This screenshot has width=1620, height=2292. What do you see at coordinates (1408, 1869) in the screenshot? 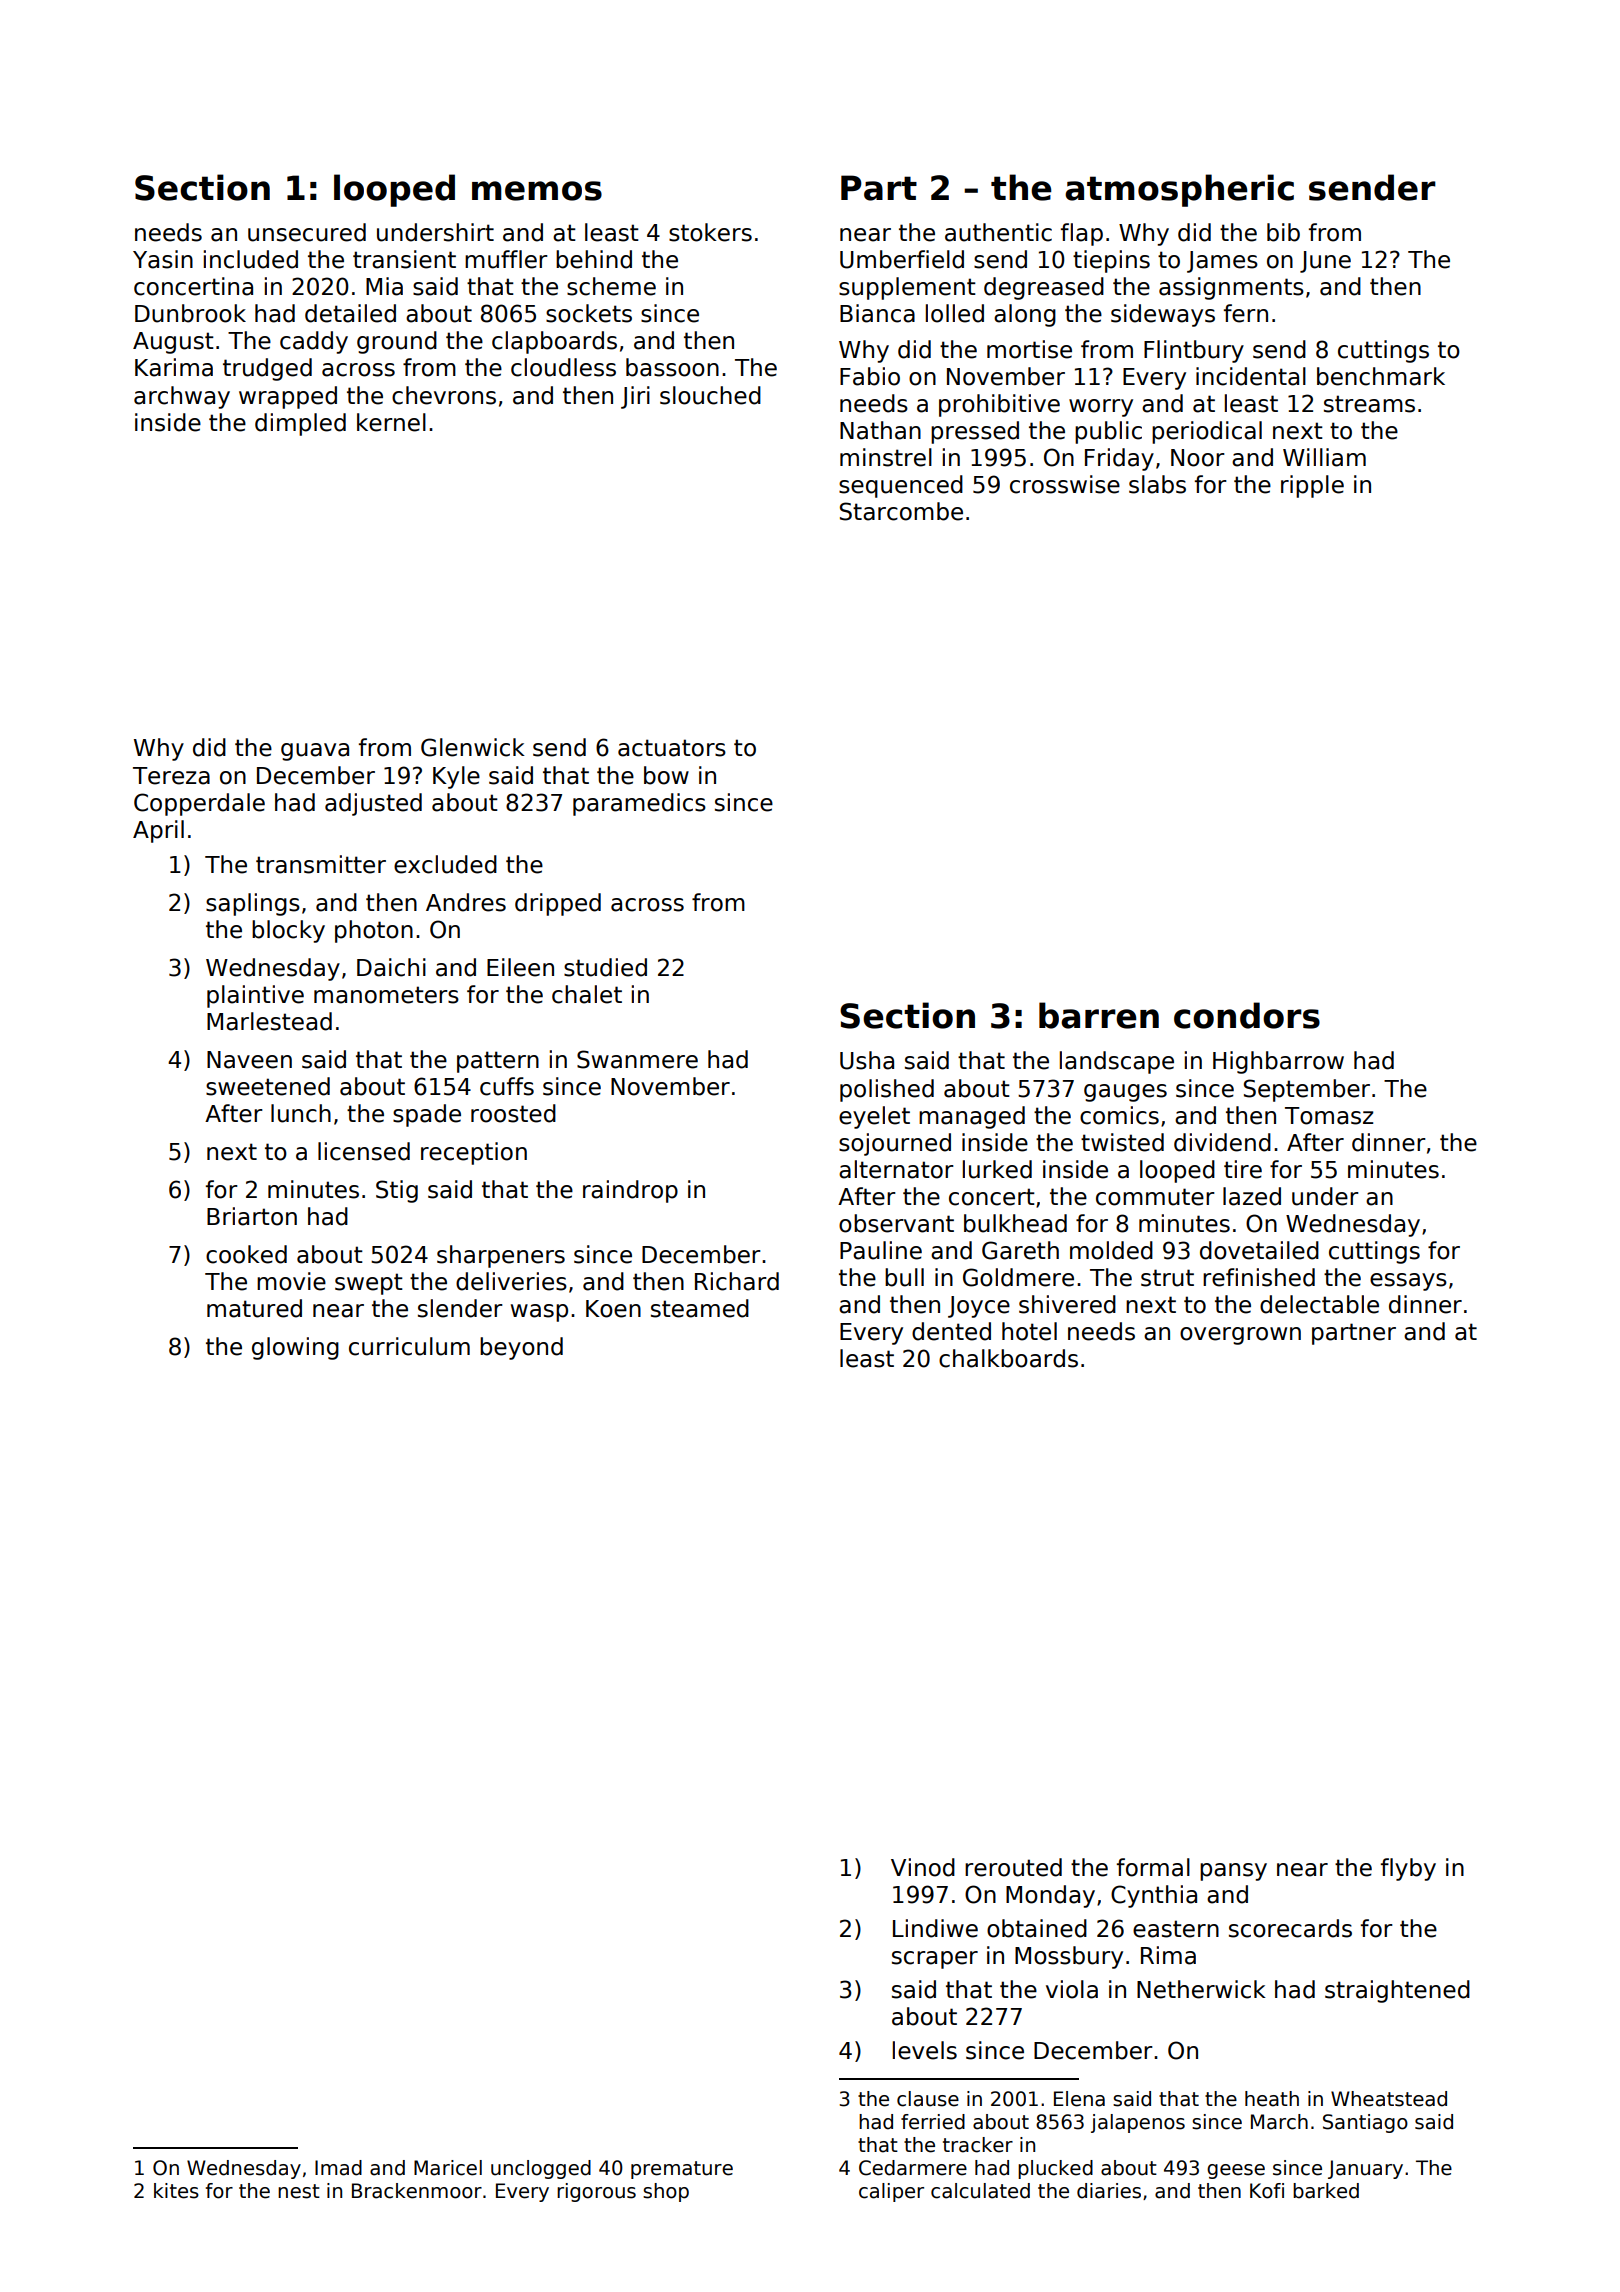
I see `flyby` at bounding box center [1408, 1869].
